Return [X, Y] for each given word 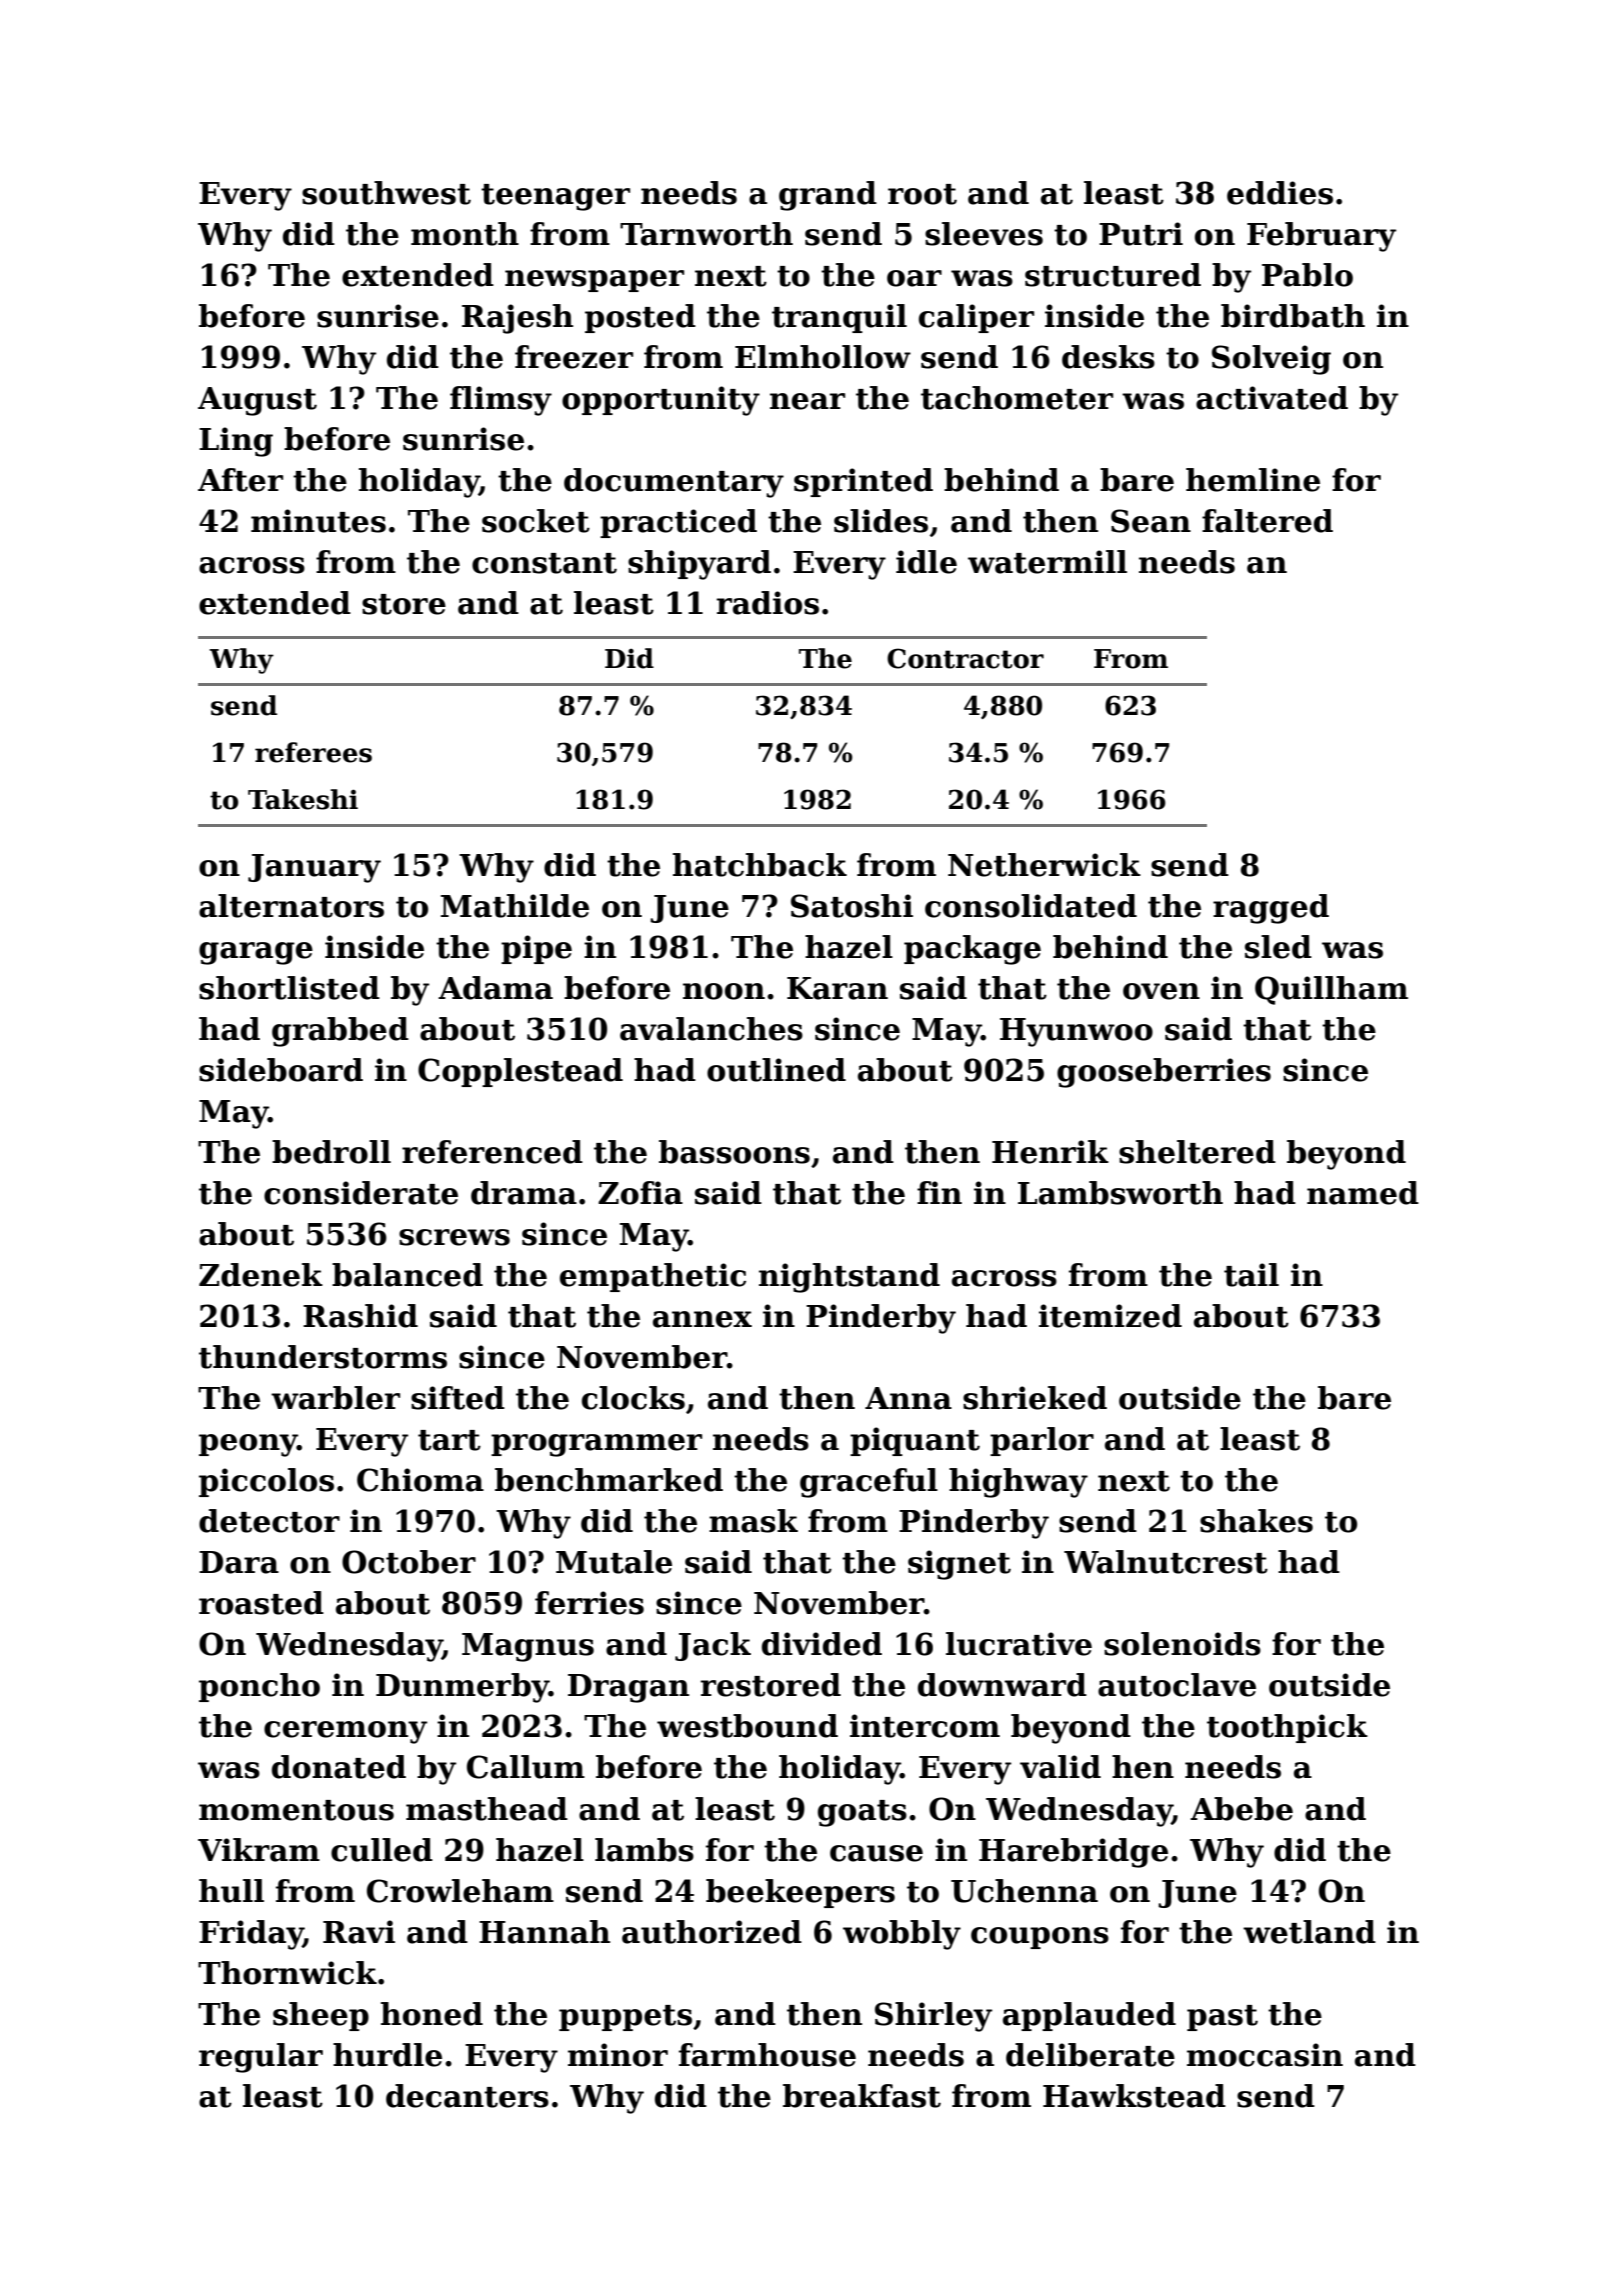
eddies [1280, 193]
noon [724, 991]
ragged [1271, 909]
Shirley [933, 2017]
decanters [467, 2096]
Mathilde [515, 906]
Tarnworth [706, 234]
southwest [386, 193]
